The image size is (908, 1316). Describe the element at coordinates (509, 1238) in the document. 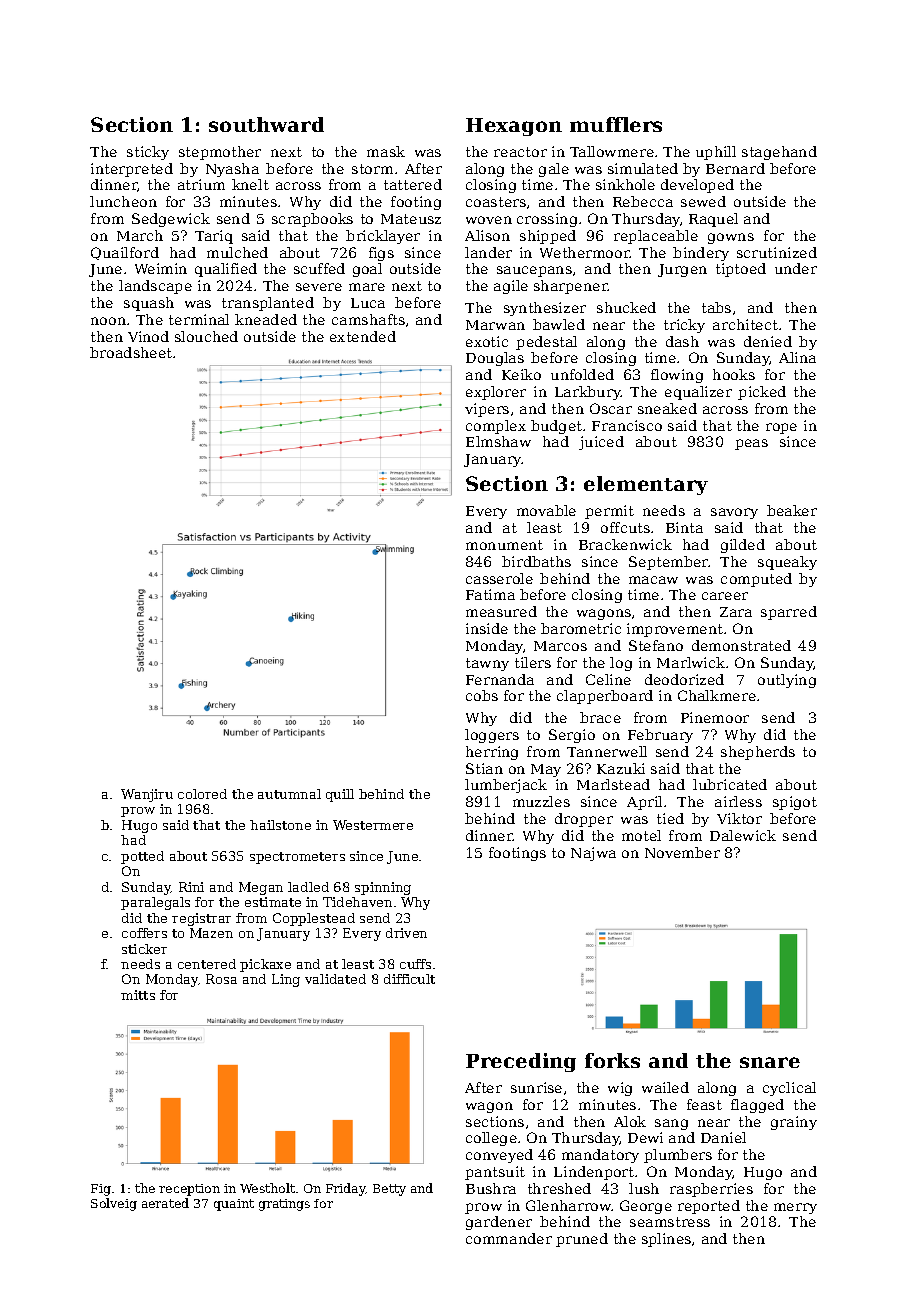

I see `commander` at that location.
